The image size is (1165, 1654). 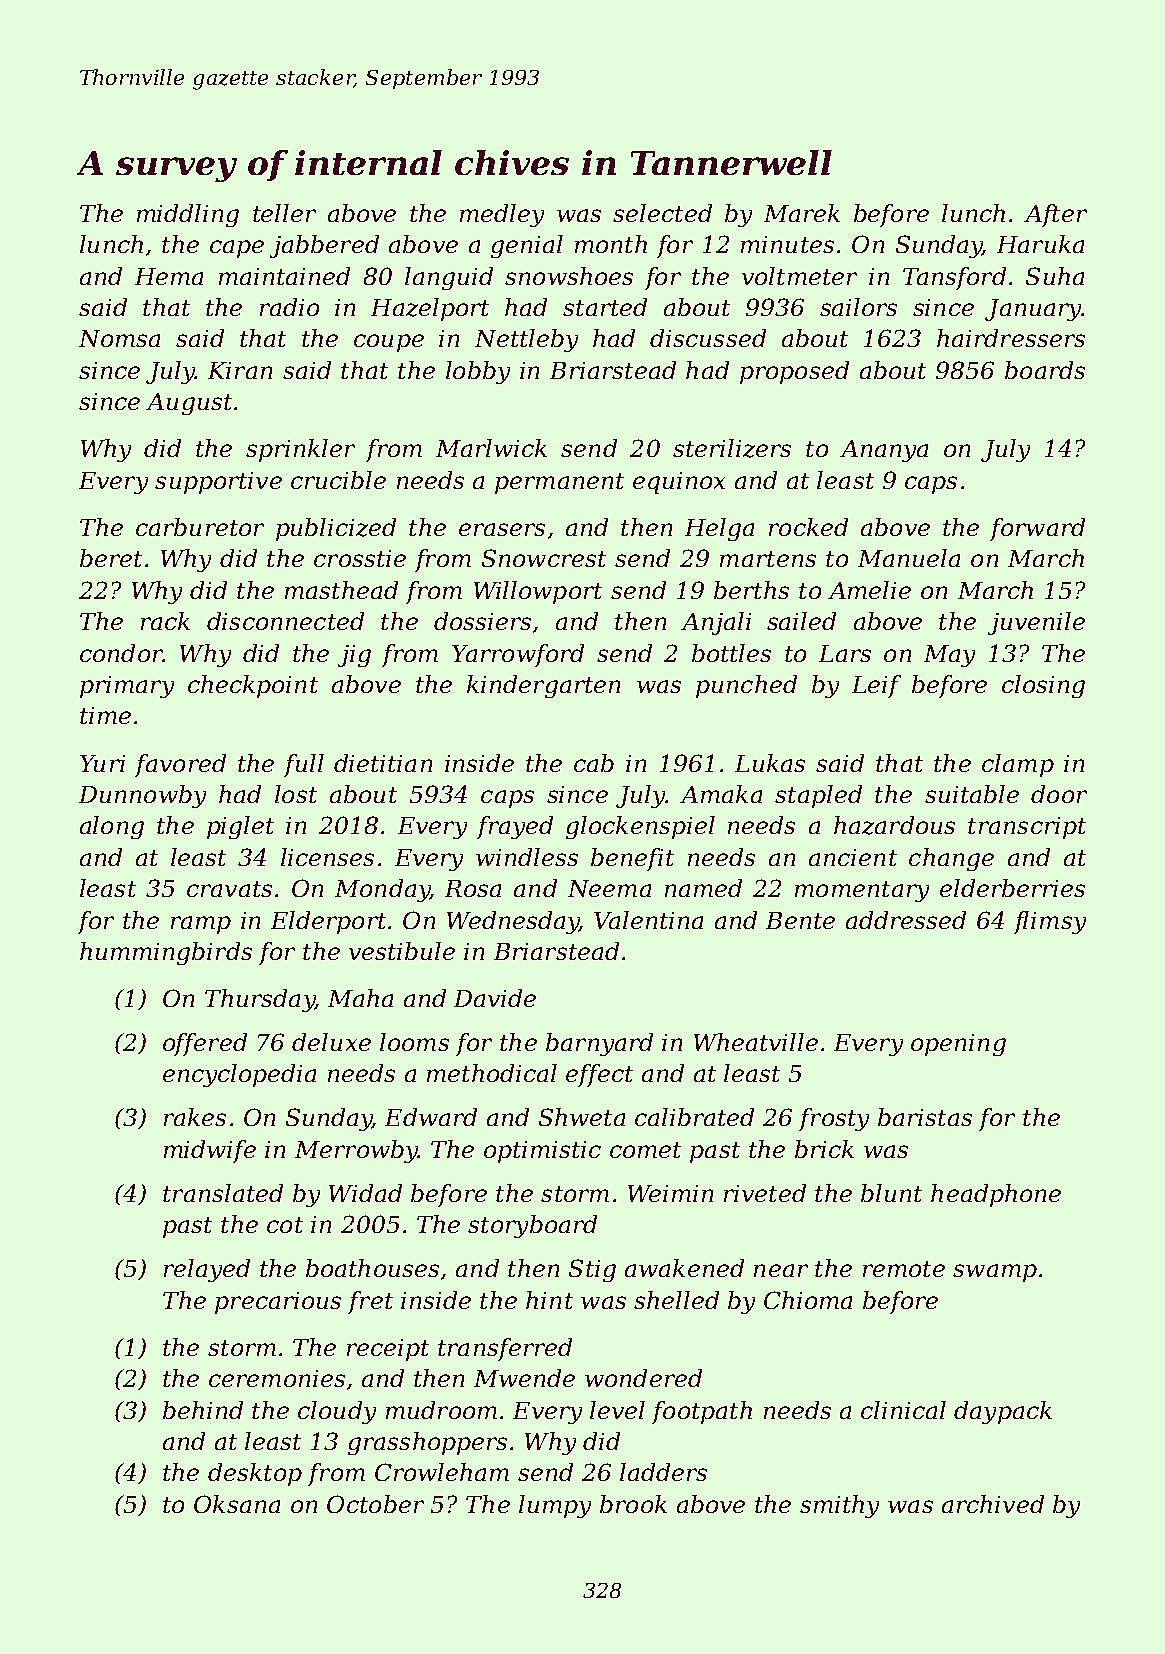 I want to click on lumpy, so click(x=555, y=1506).
